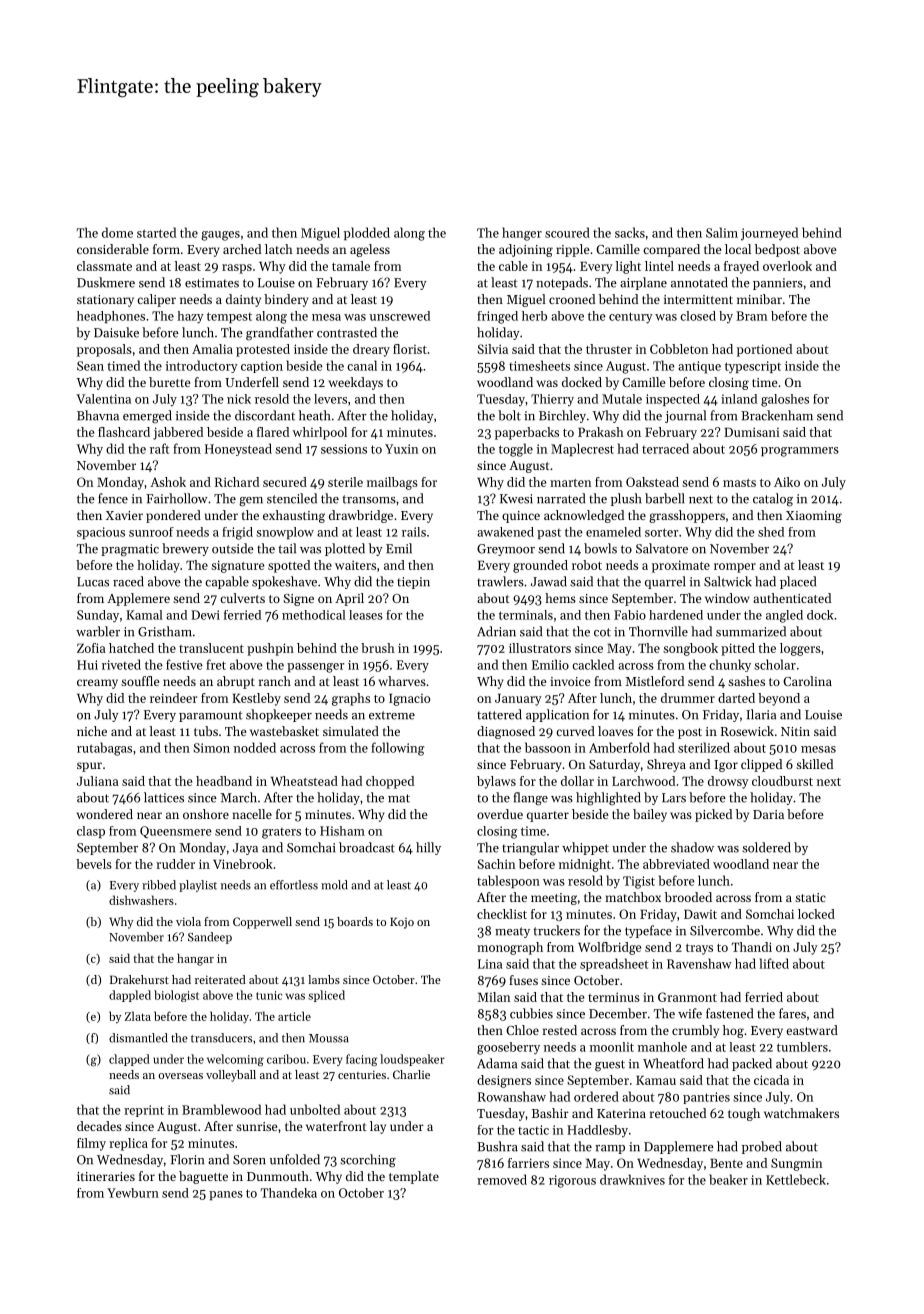 The height and width of the document is (1314, 924). What do you see at coordinates (392, 715) in the document?
I see `extreme` at bounding box center [392, 715].
